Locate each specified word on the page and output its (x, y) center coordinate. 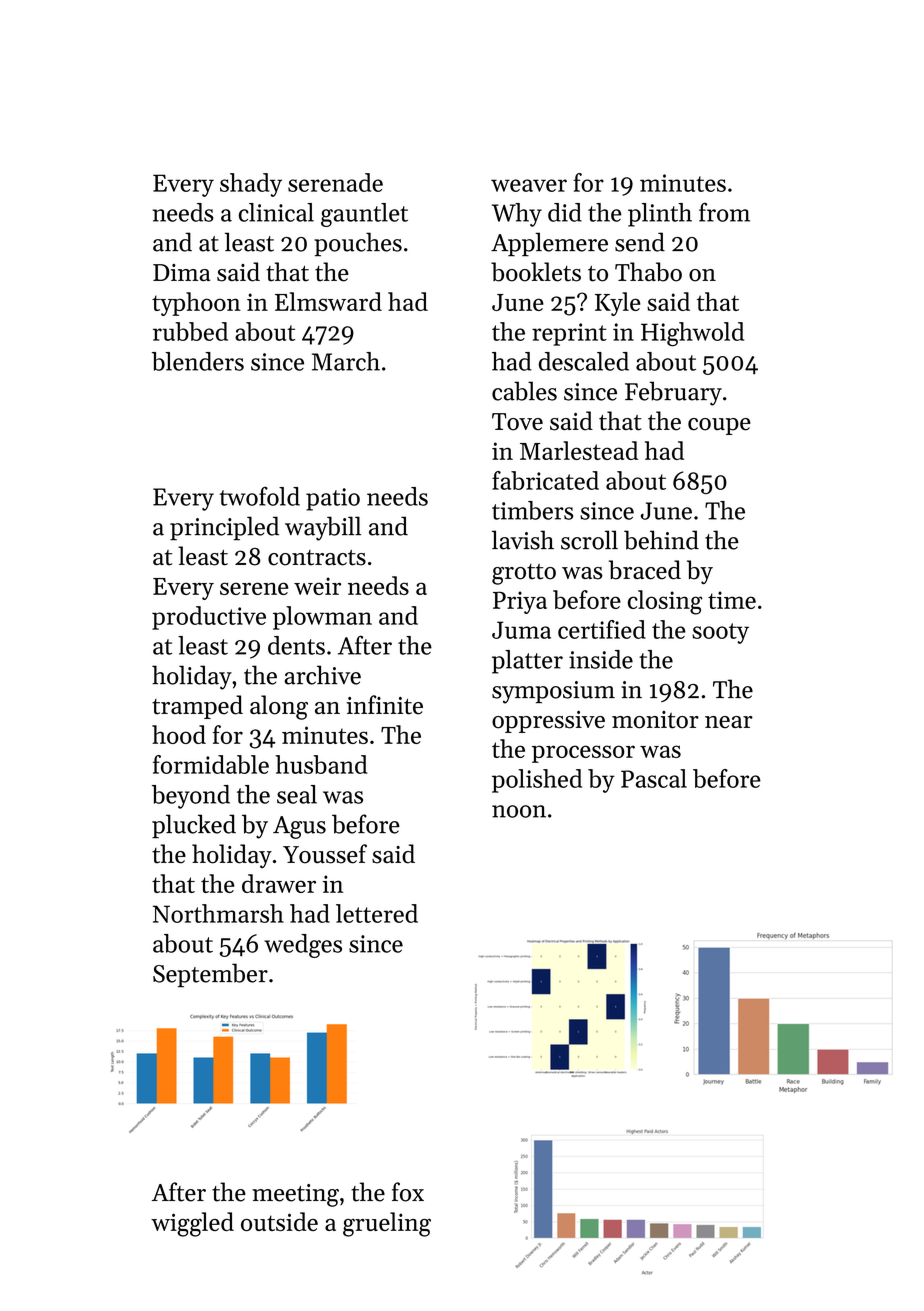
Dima (181, 272)
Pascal (654, 778)
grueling (387, 1224)
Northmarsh (218, 913)
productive (209, 618)
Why (517, 215)
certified (602, 629)
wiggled (192, 1224)
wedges (303, 946)
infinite (384, 705)
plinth (660, 215)
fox (408, 1192)
